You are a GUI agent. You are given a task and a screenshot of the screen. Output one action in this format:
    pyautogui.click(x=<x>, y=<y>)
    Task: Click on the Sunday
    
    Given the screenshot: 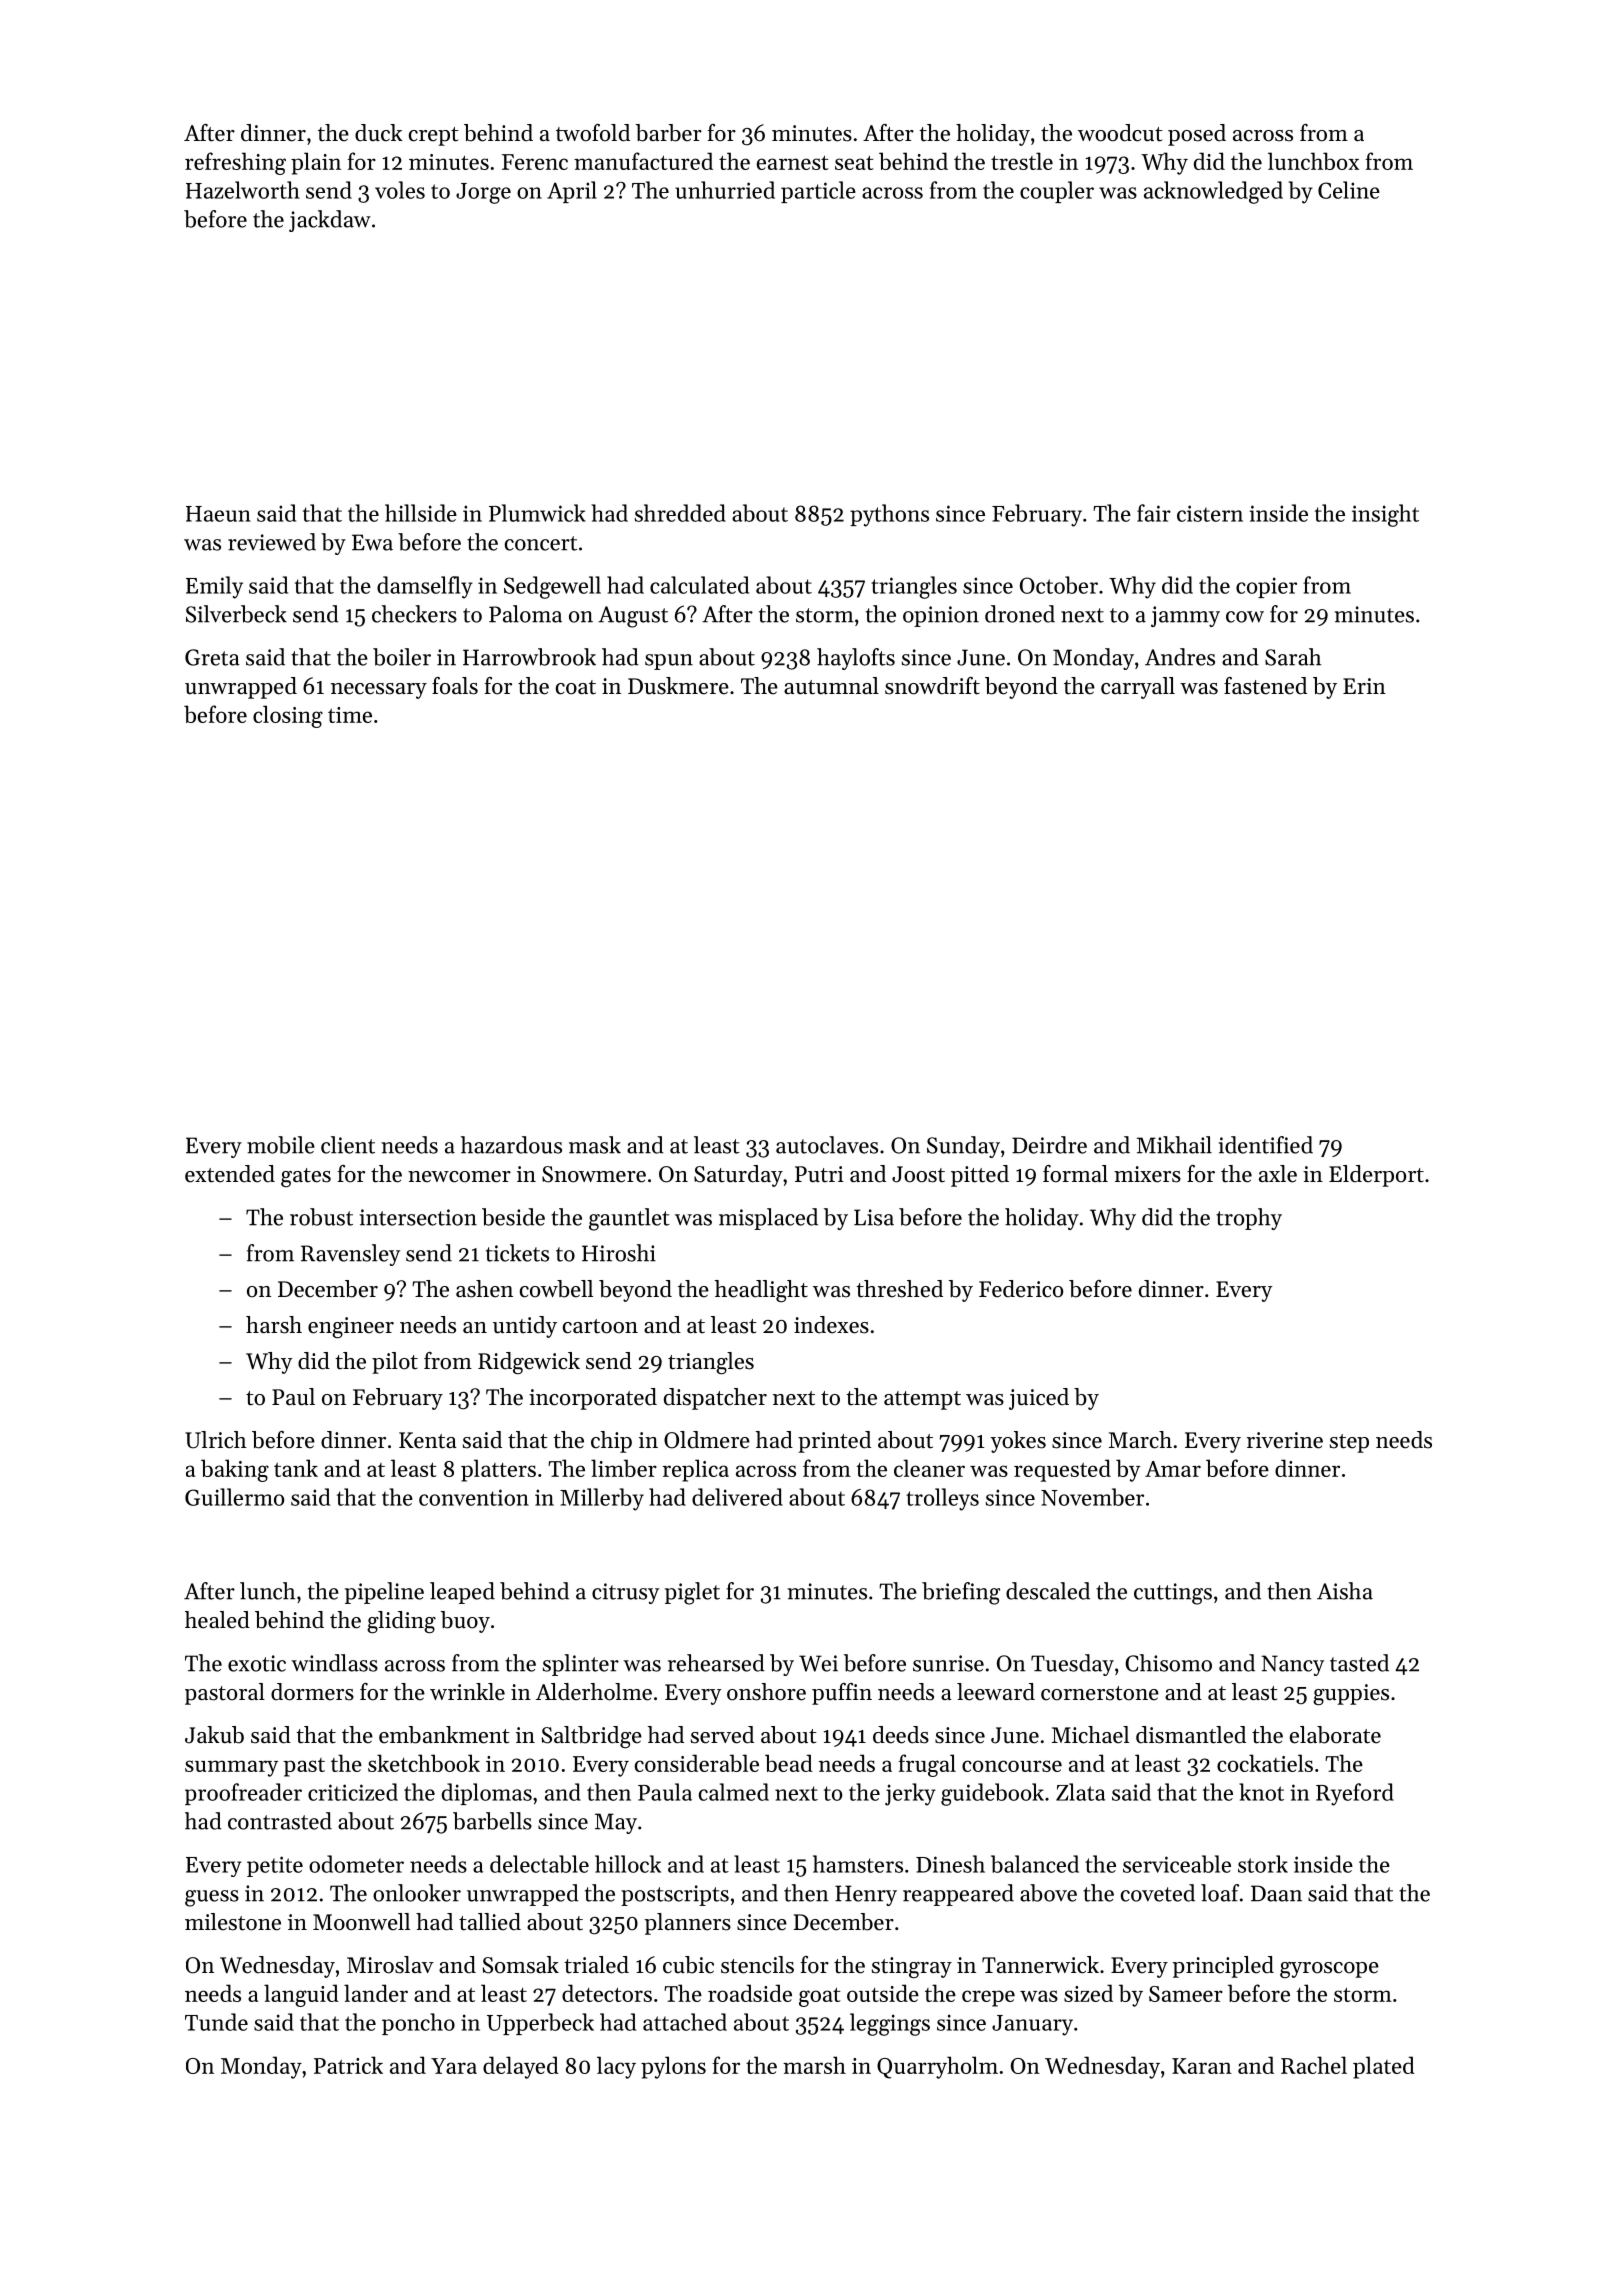 What is the action you would take?
    pyautogui.click(x=963, y=1147)
